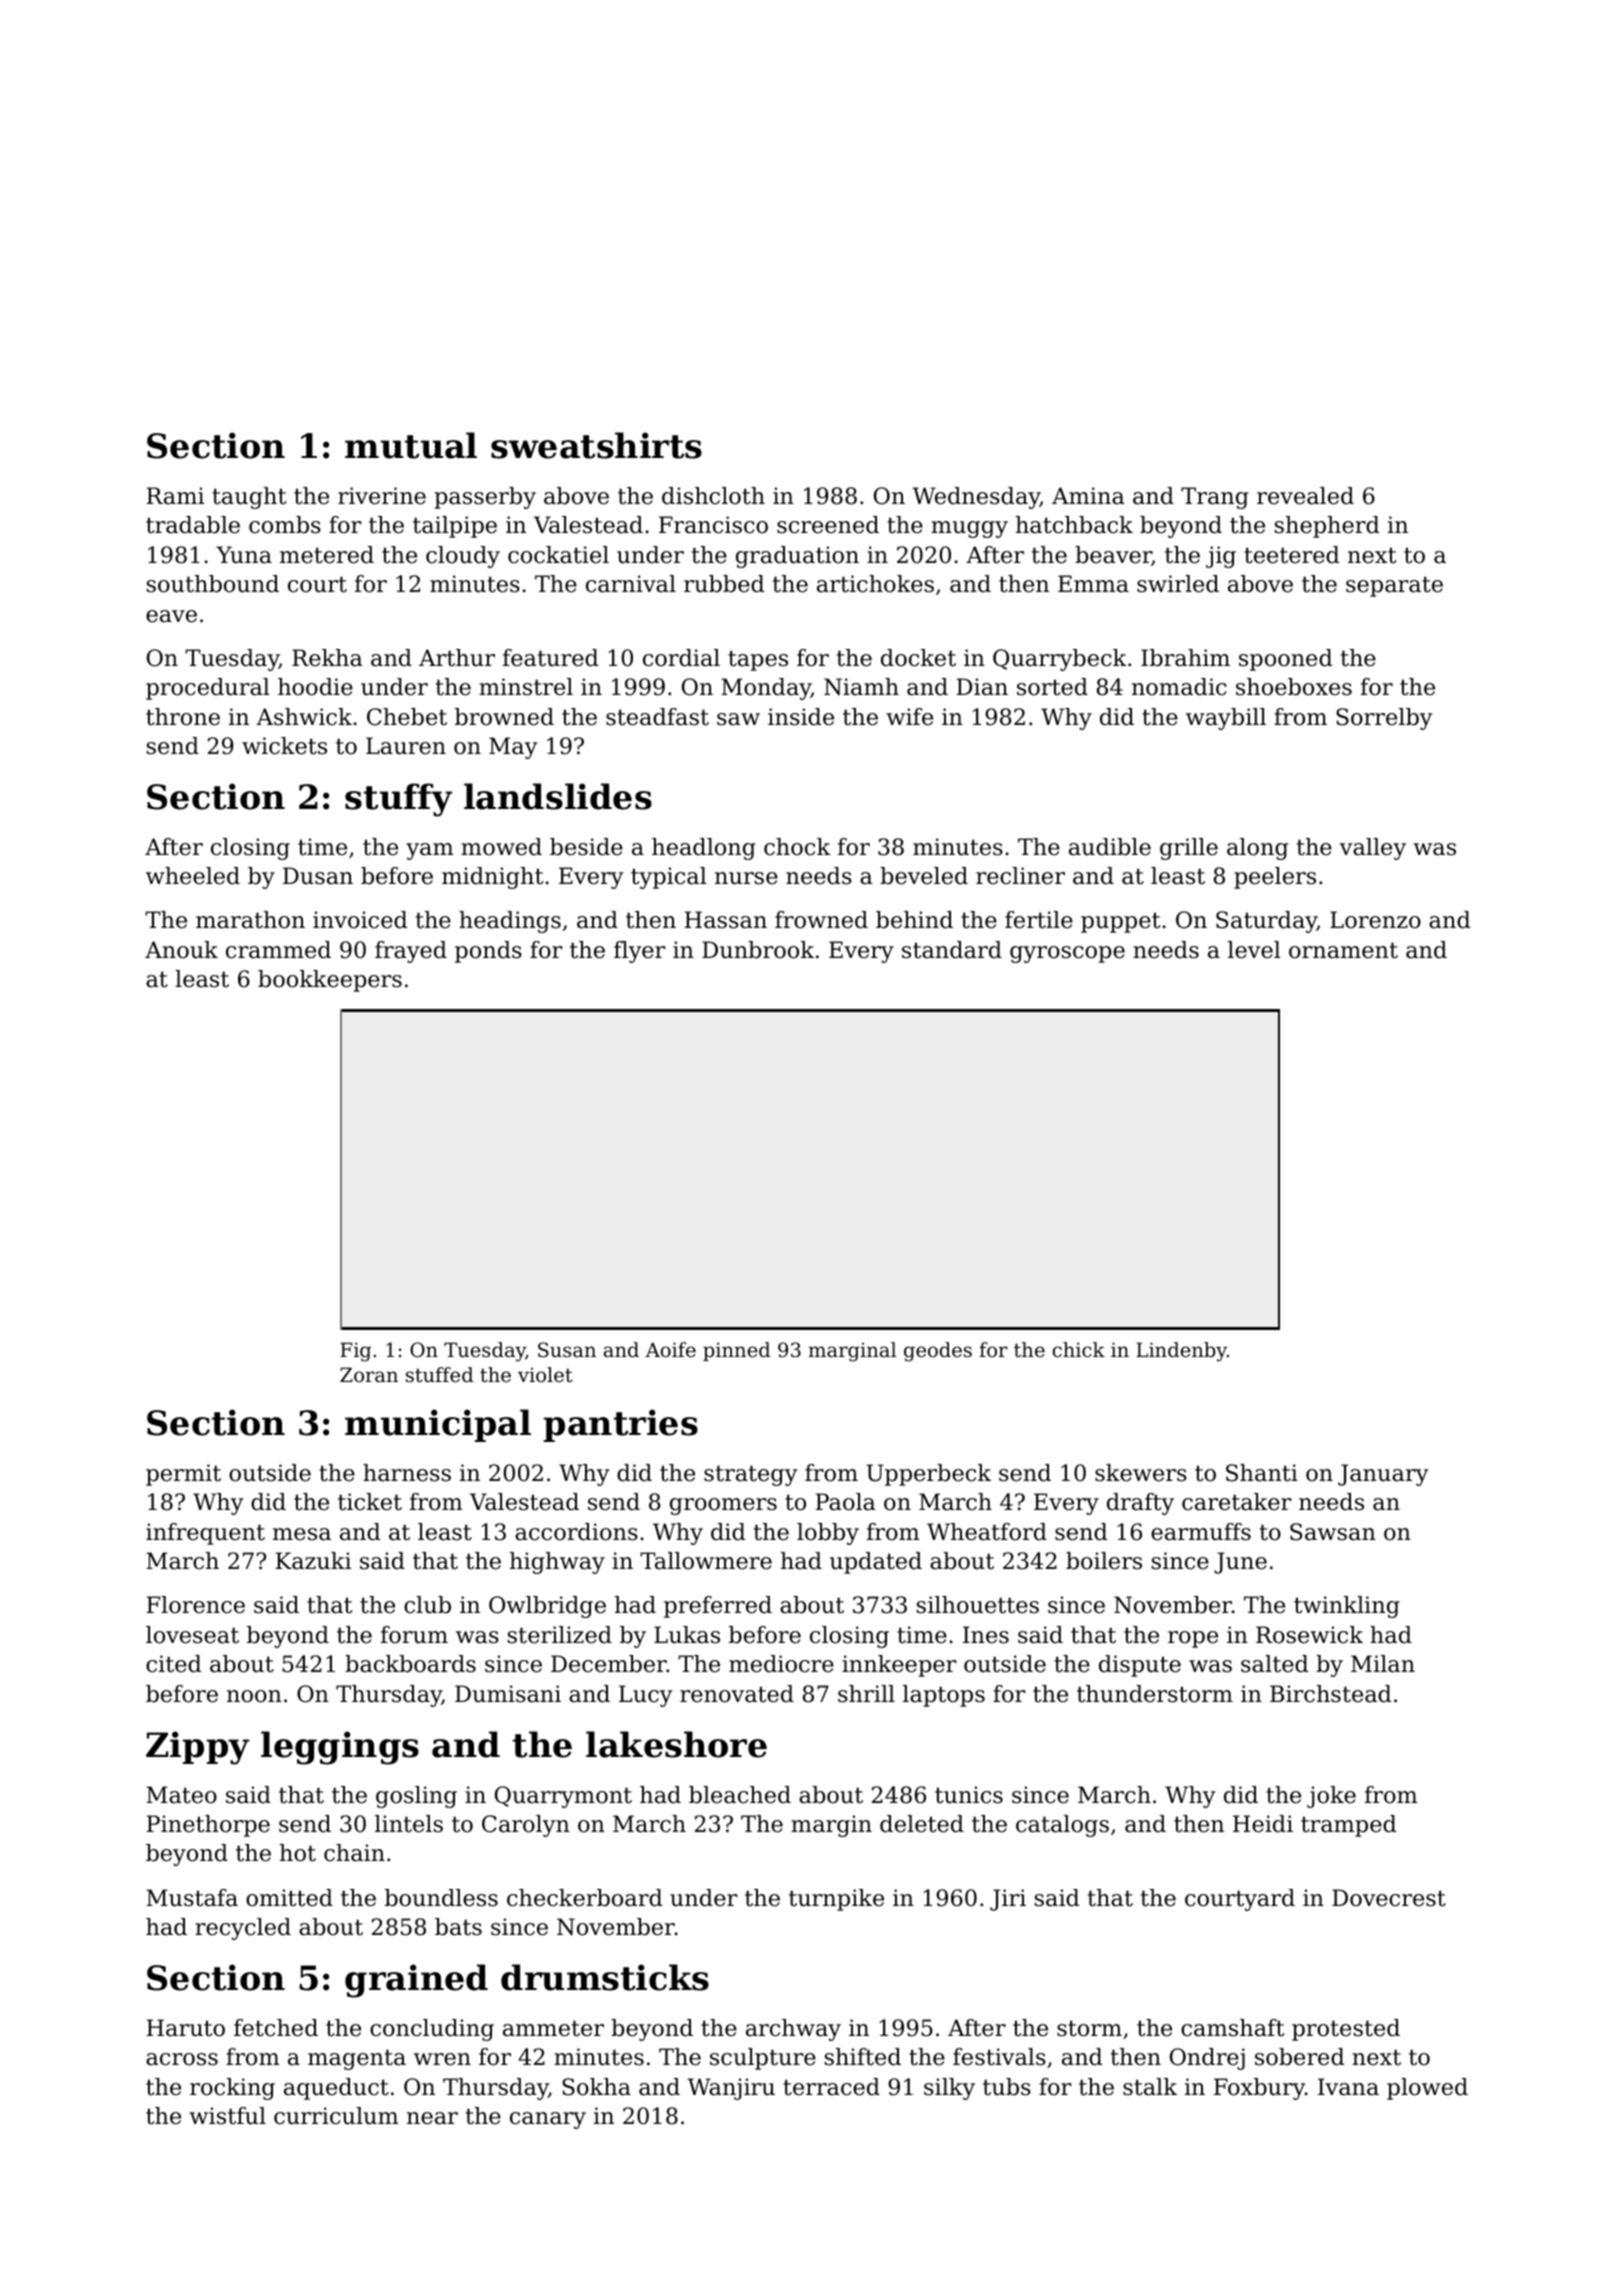  I want to click on joke, so click(1331, 1797).
